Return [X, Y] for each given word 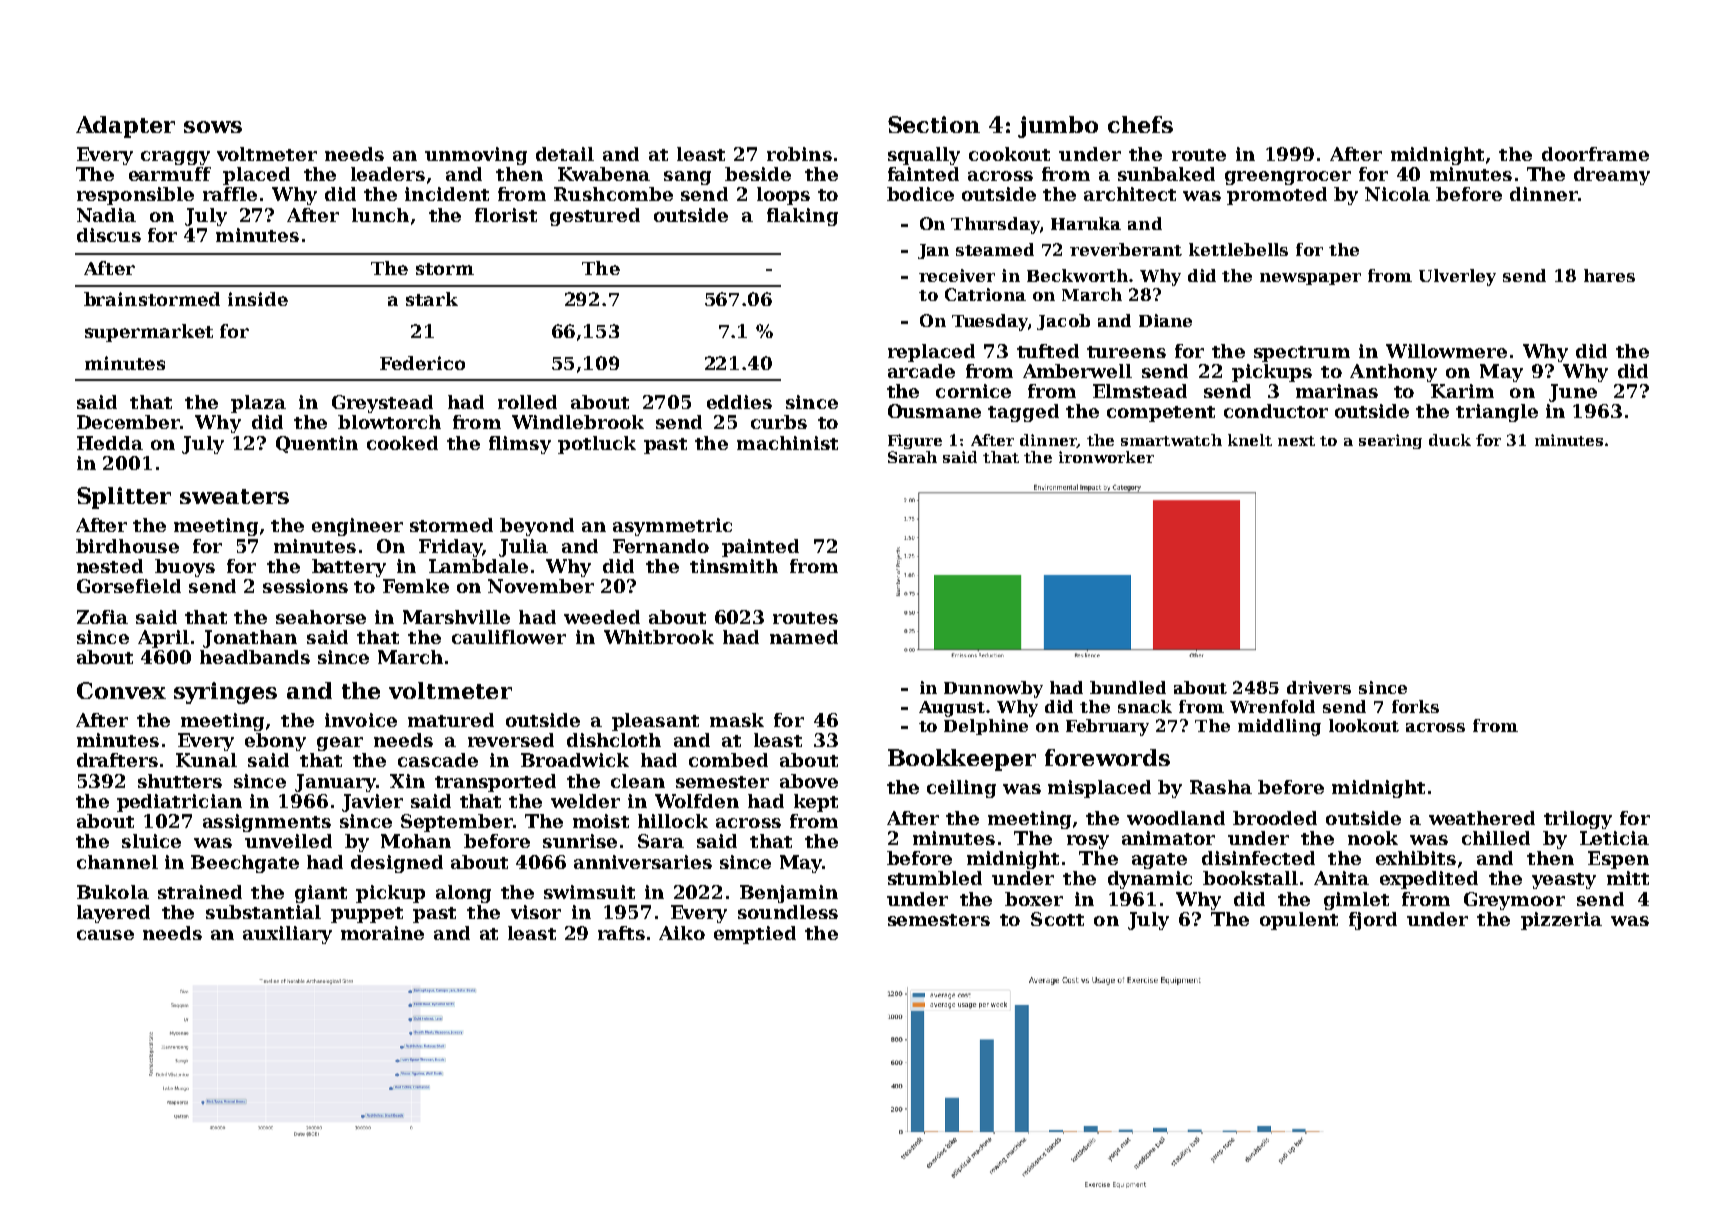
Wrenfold [1272, 706]
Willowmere [1446, 351]
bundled [1128, 687]
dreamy [1612, 176]
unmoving [476, 156]
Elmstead [1140, 391]
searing [1390, 441]
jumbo [1058, 127]
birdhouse [127, 546]
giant [321, 894]
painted [760, 548]
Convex [121, 690]
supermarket [149, 333]
